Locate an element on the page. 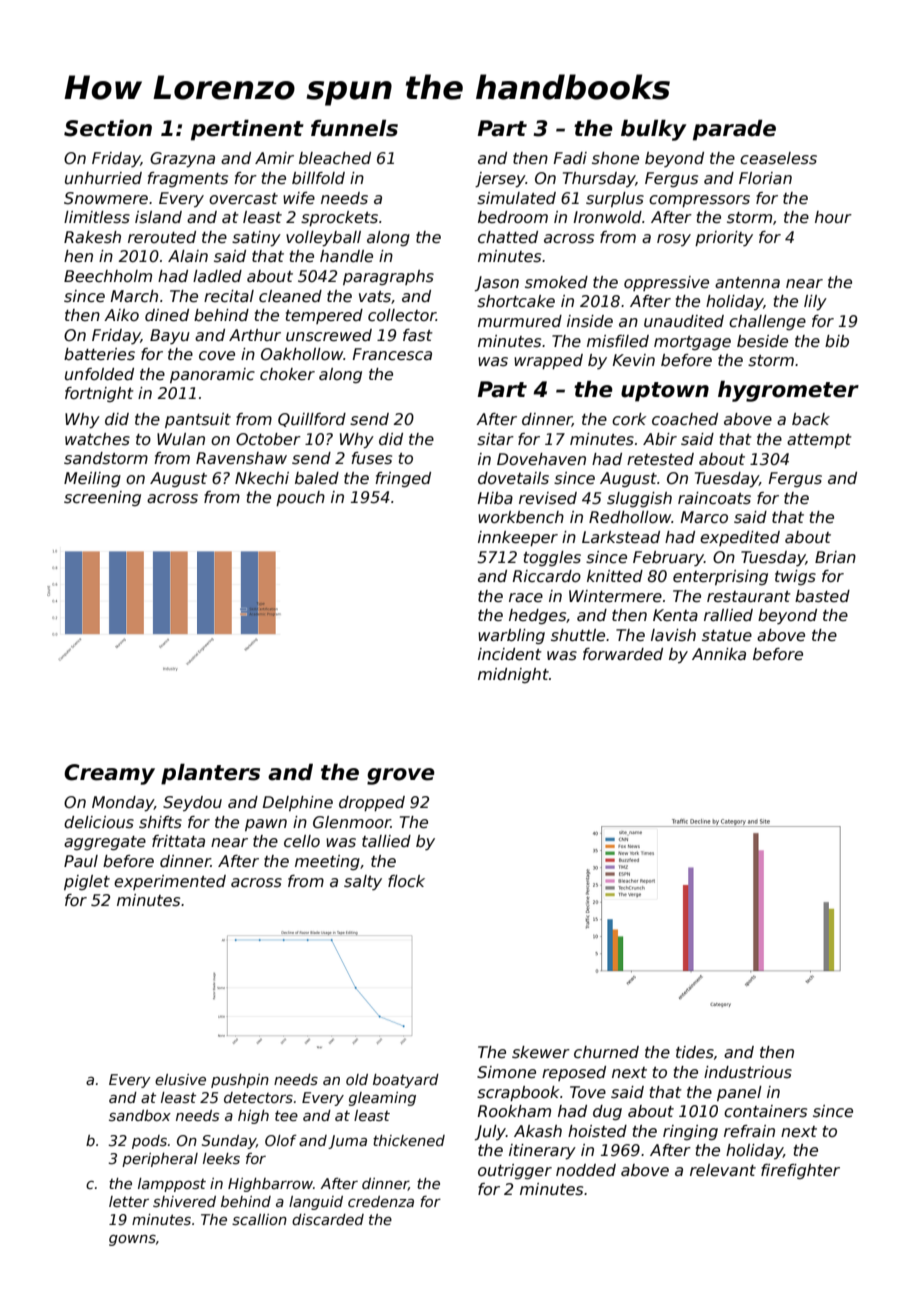  pouch is located at coordinates (300, 498).
